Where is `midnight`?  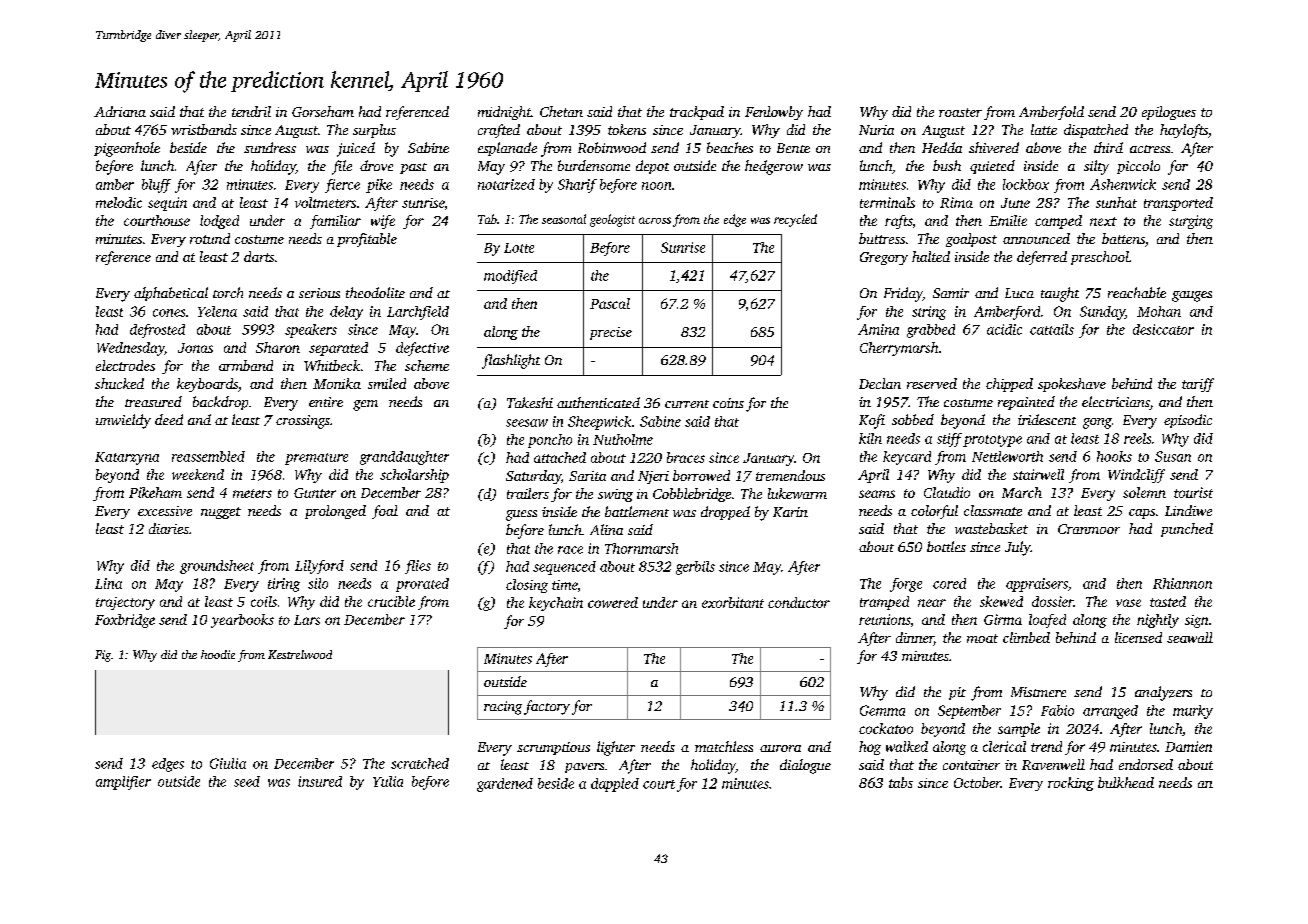
midnight is located at coordinates (504, 113).
